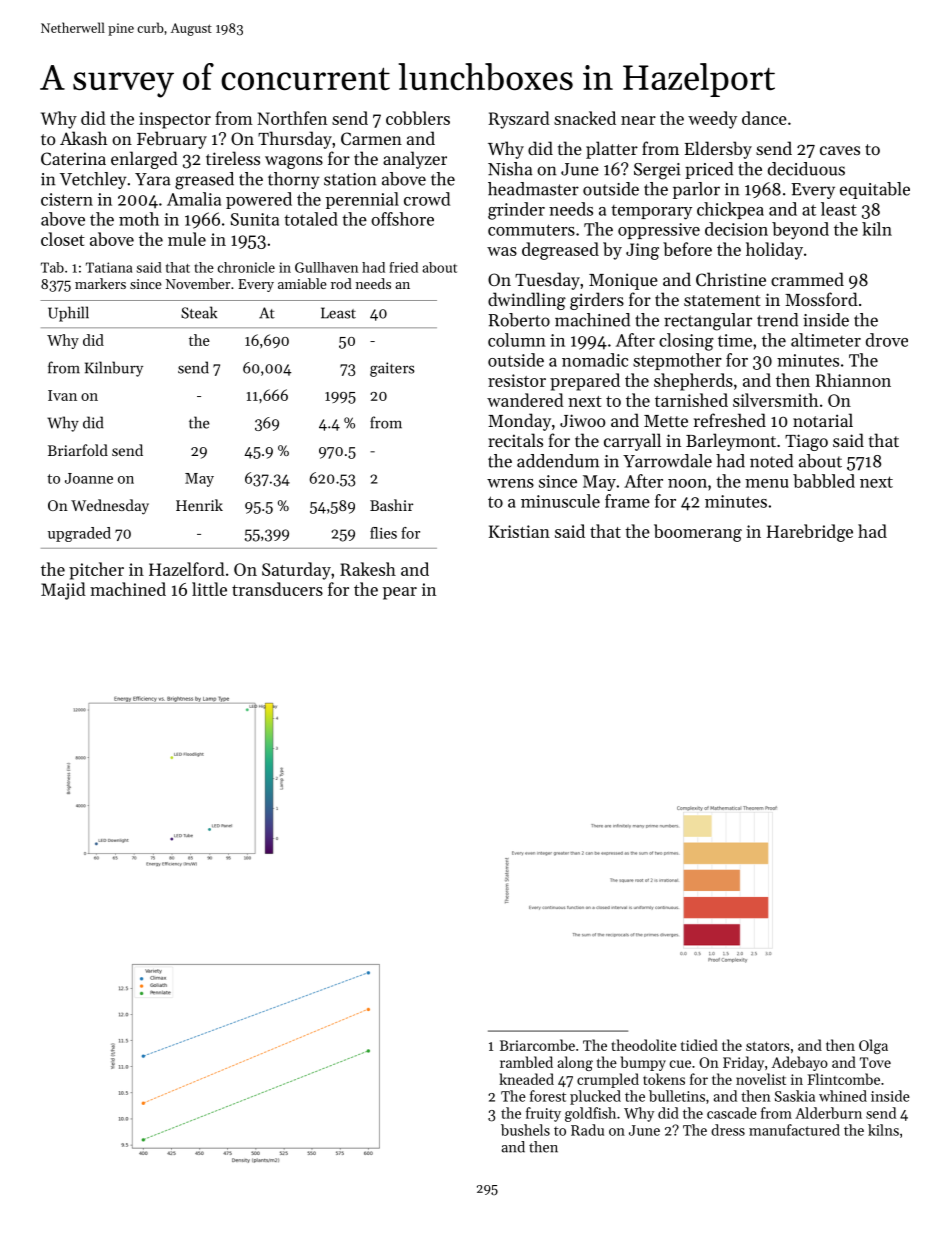  I want to click on tidied, so click(699, 1045).
